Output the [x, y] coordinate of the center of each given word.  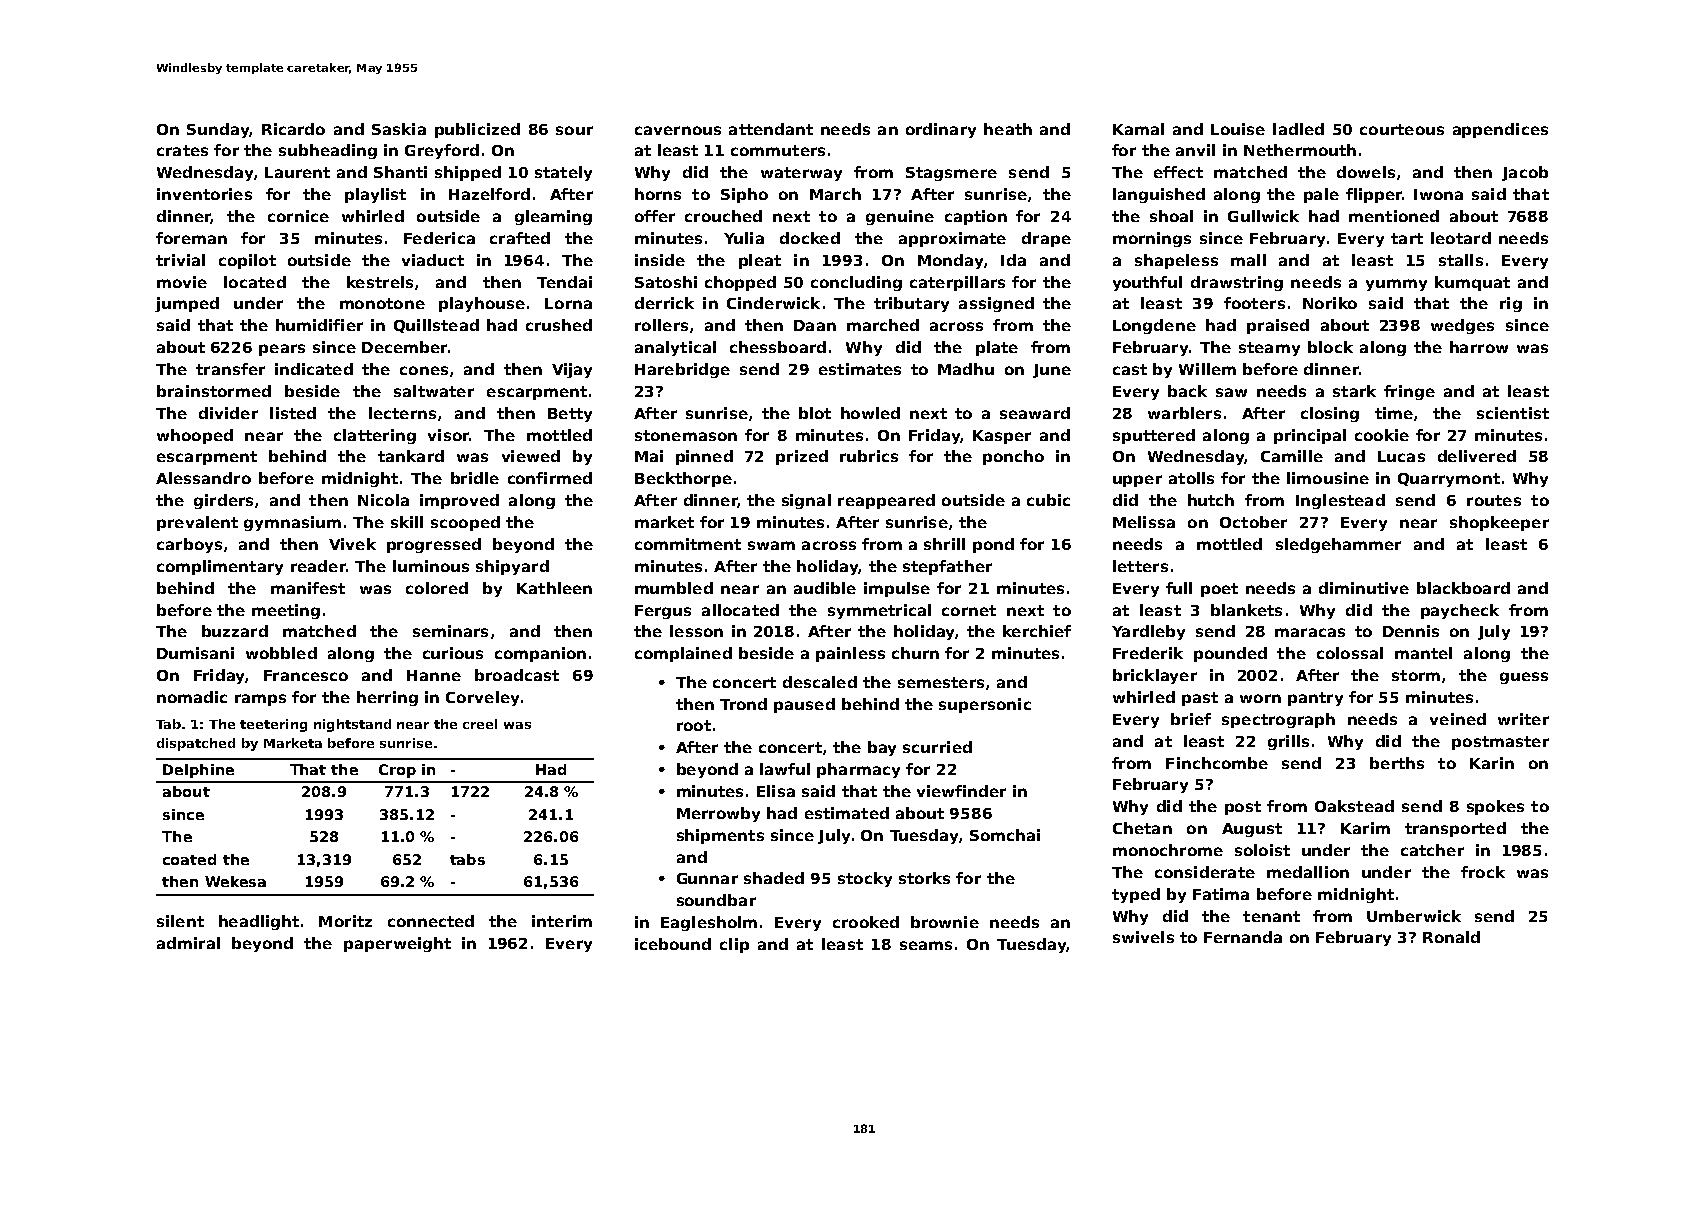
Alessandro [203, 478]
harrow [1479, 347]
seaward [1035, 413]
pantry [1315, 699]
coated [189, 859]
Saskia [399, 129]
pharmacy [858, 770]
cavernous [678, 130]
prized [802, 457]
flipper [1374, 195]
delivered [1477, 456]
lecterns [402, 413]
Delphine [198, 771]
